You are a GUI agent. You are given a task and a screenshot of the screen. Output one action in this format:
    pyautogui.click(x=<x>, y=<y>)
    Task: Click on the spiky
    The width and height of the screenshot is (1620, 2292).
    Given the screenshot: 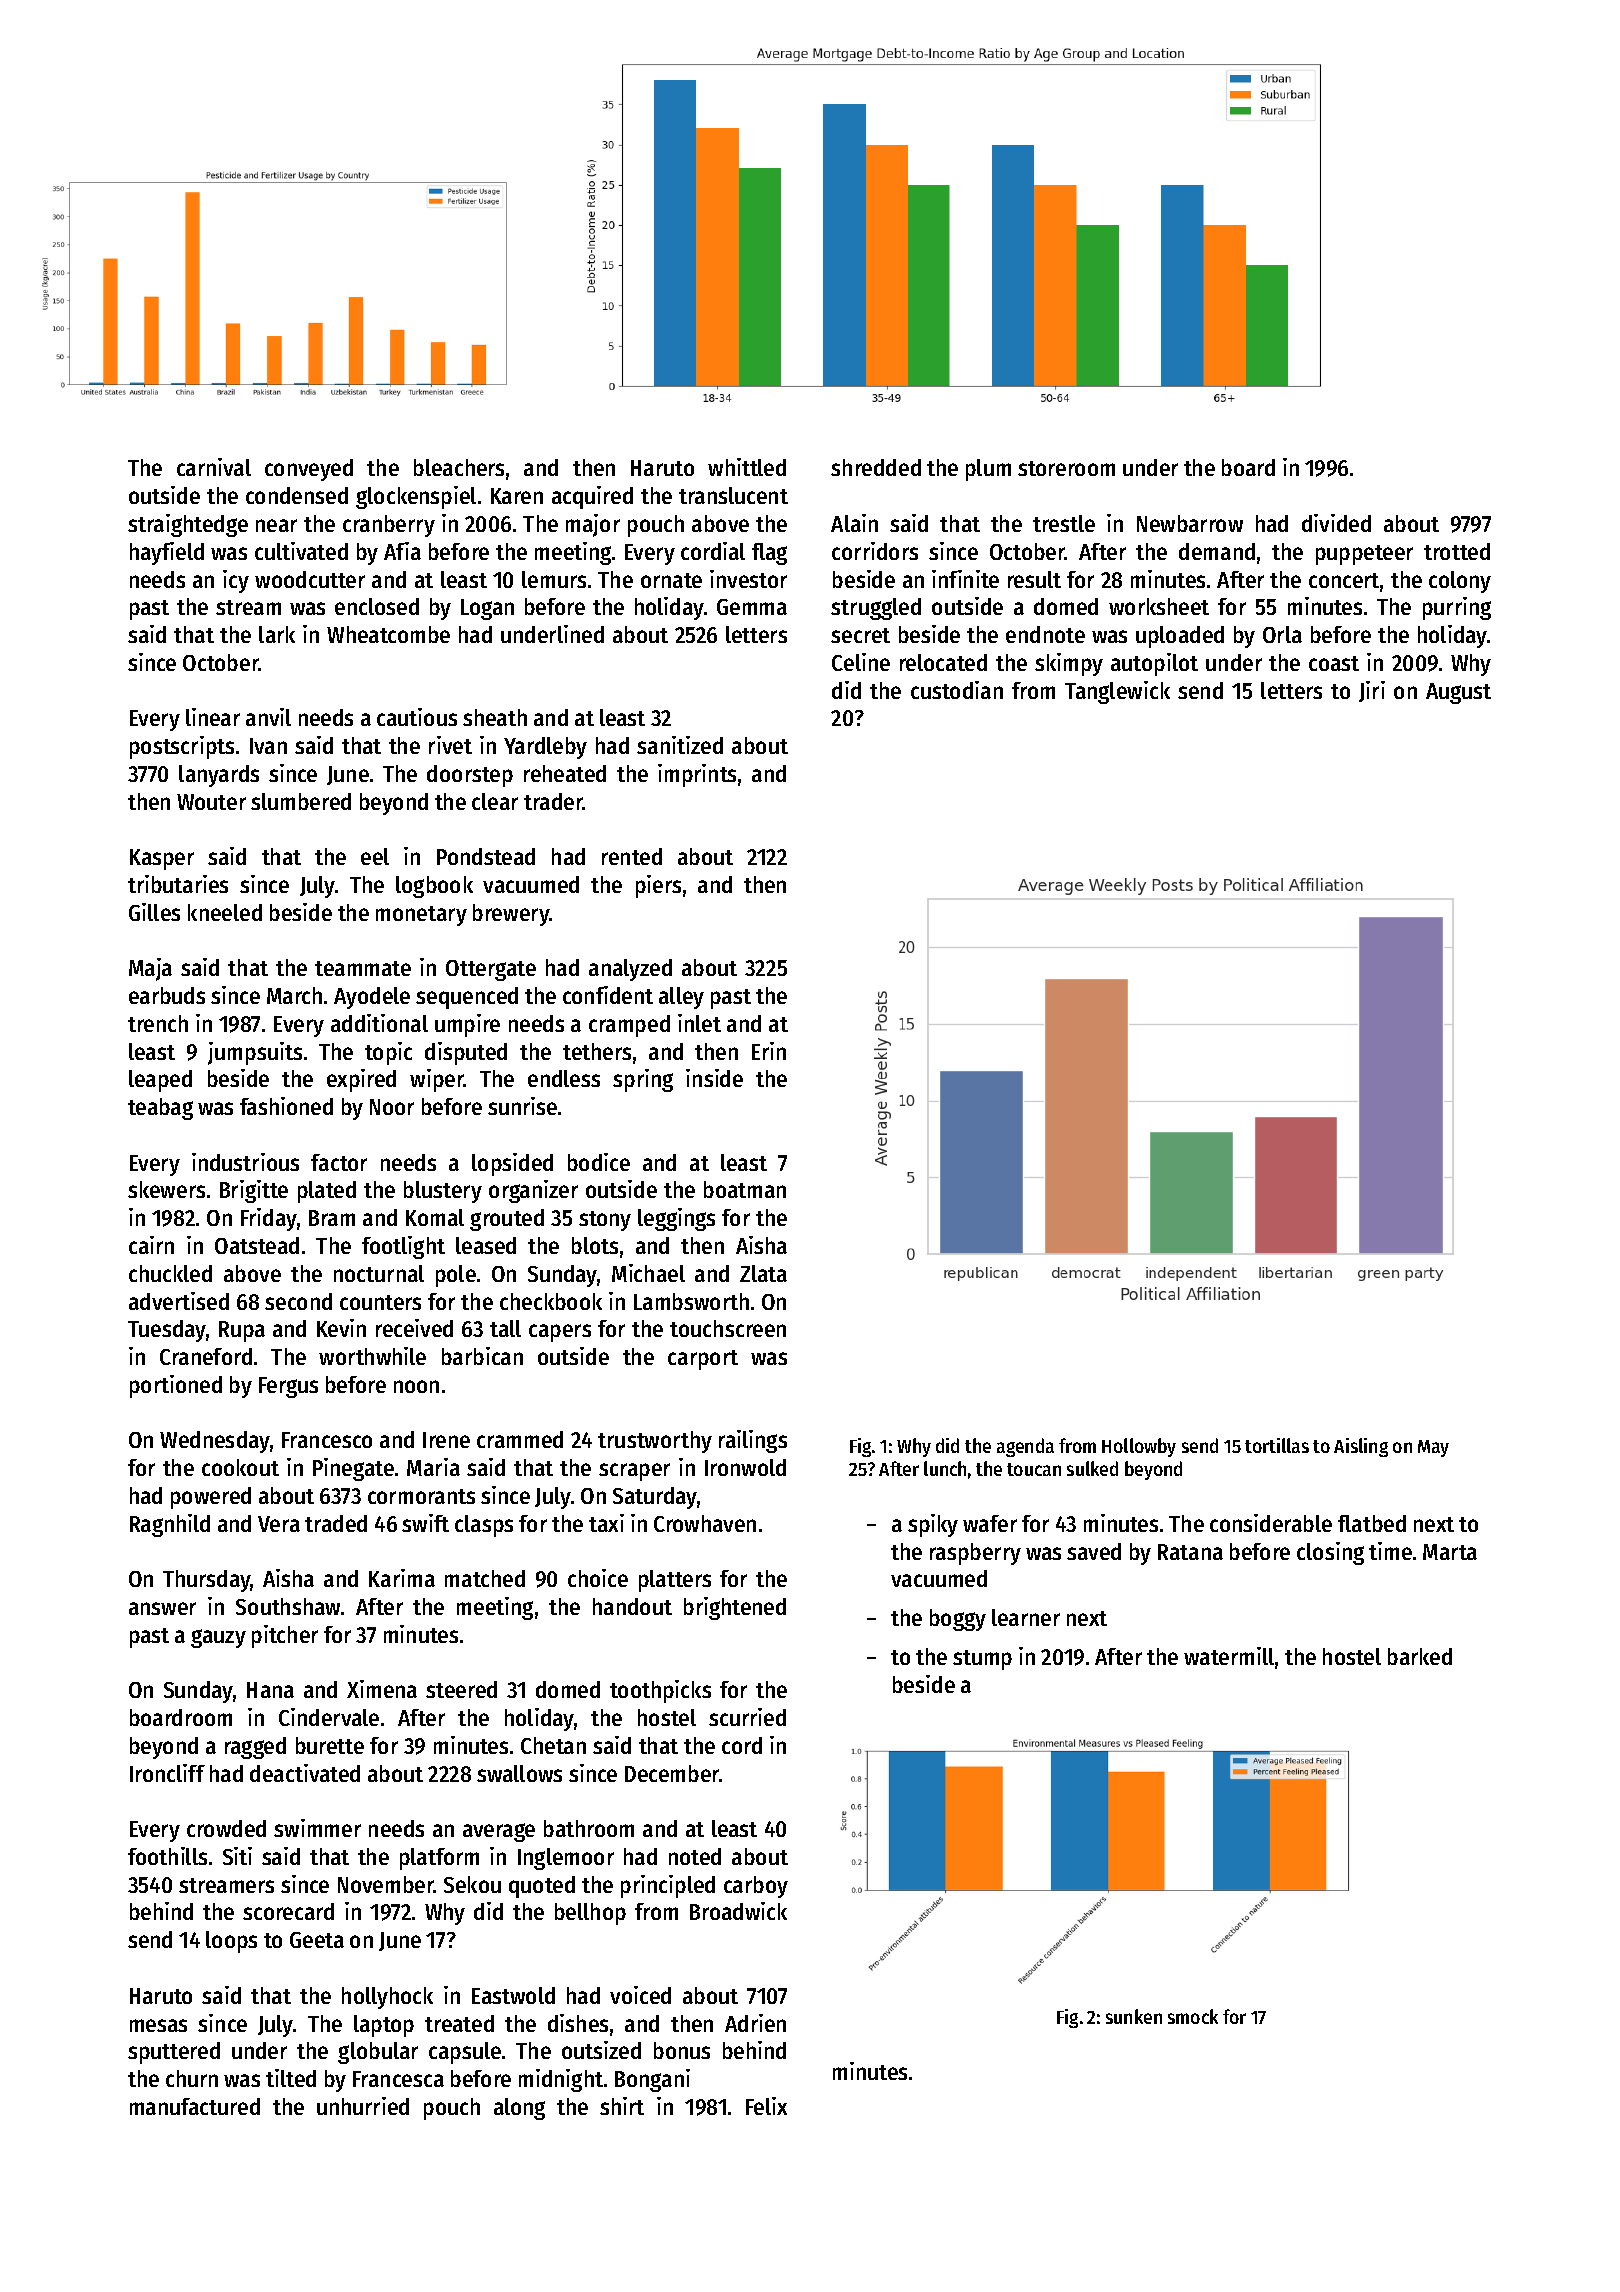 What is the action you would take?
    pyautogui.click(x=933, y=1525)
